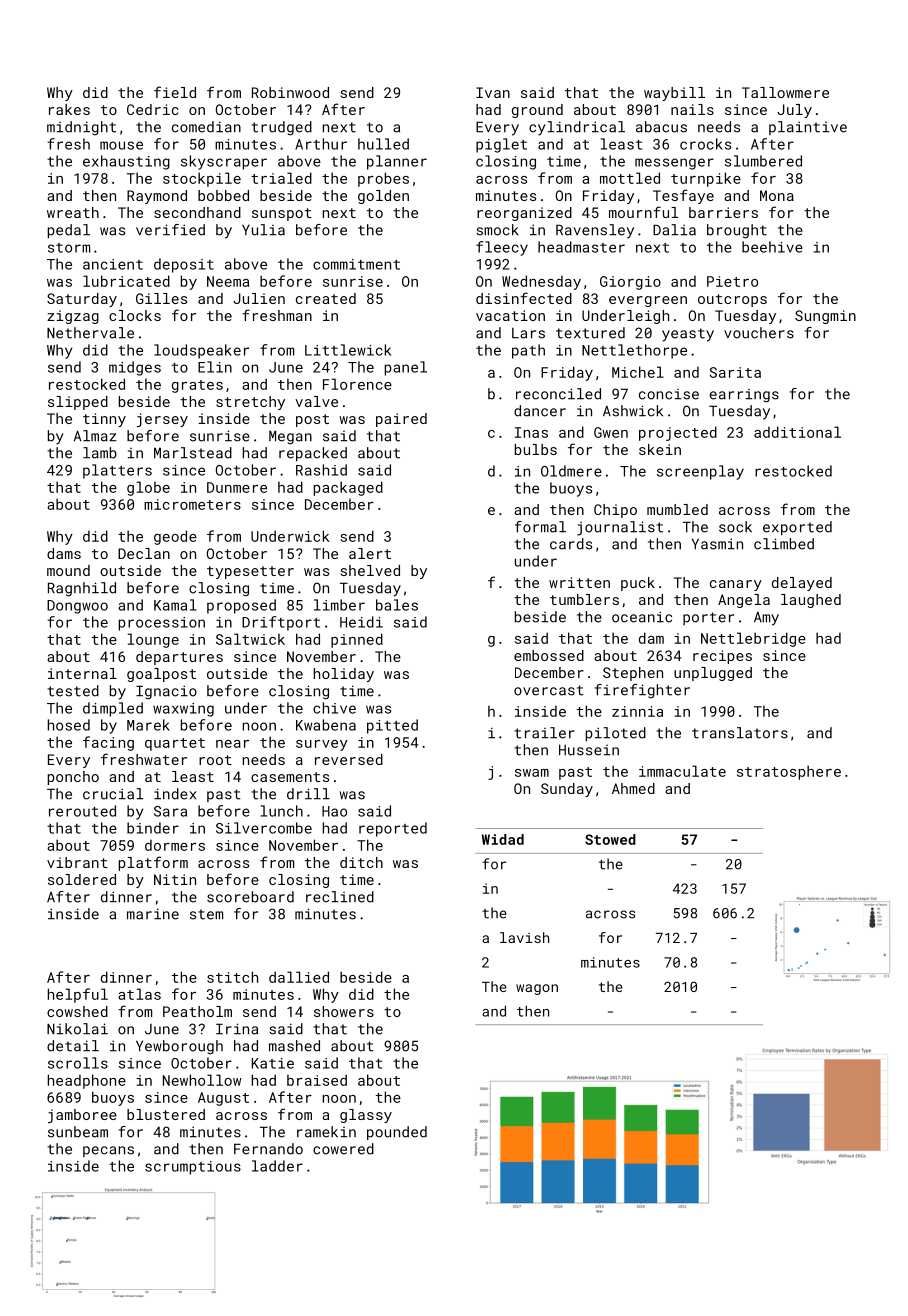 This page has height=1316, width=908. Describe the element at coordinates (397, 1133) in the page. I see `pounded` at that location.
